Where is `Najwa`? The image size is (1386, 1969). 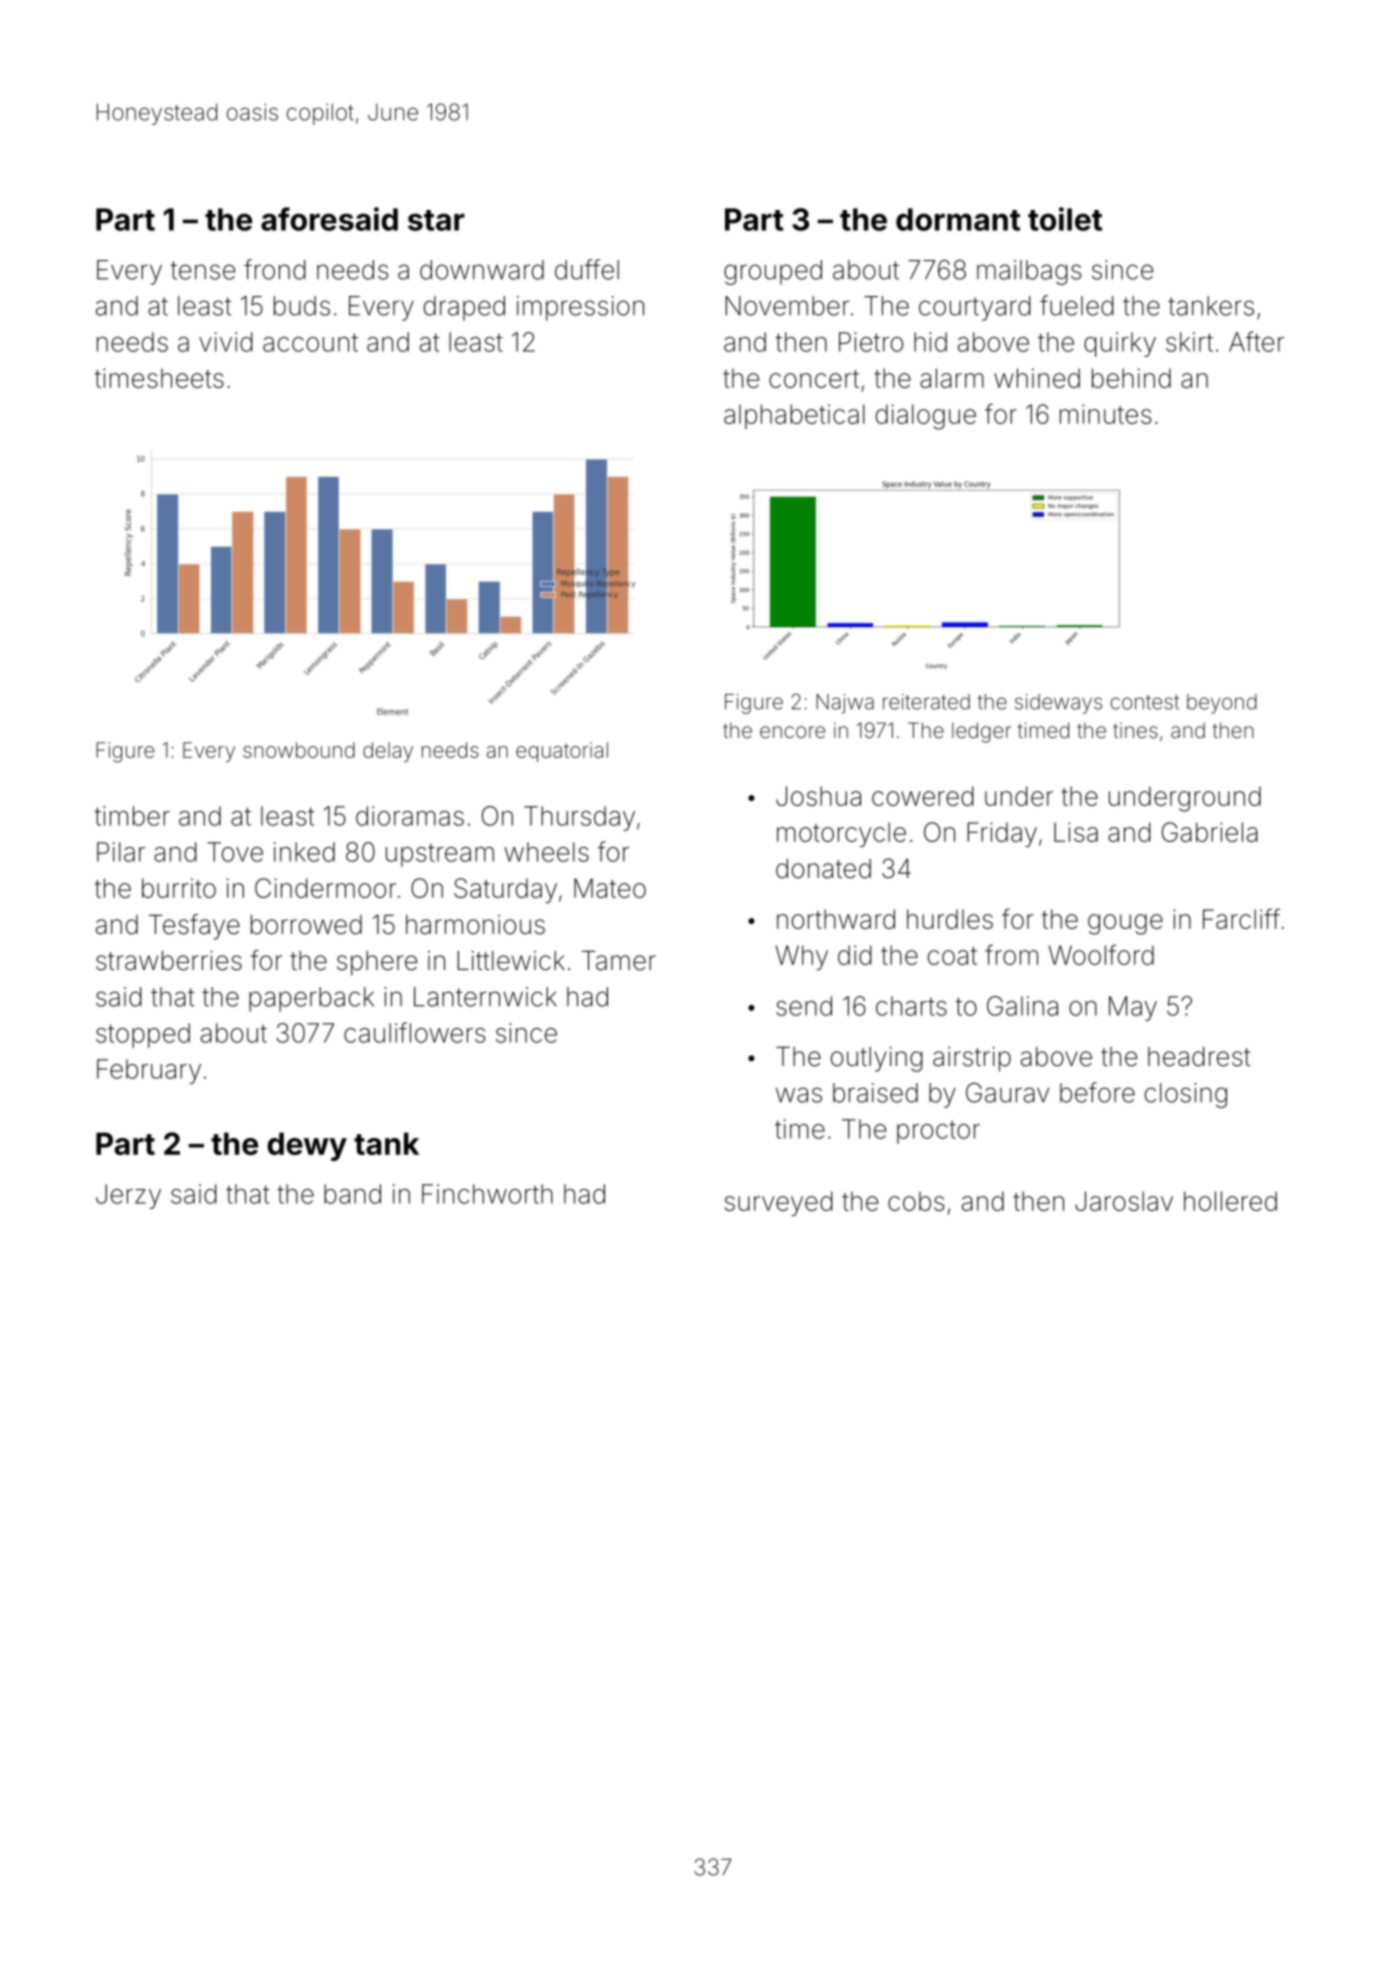 Najwa is located at coordinates (845, 704).
